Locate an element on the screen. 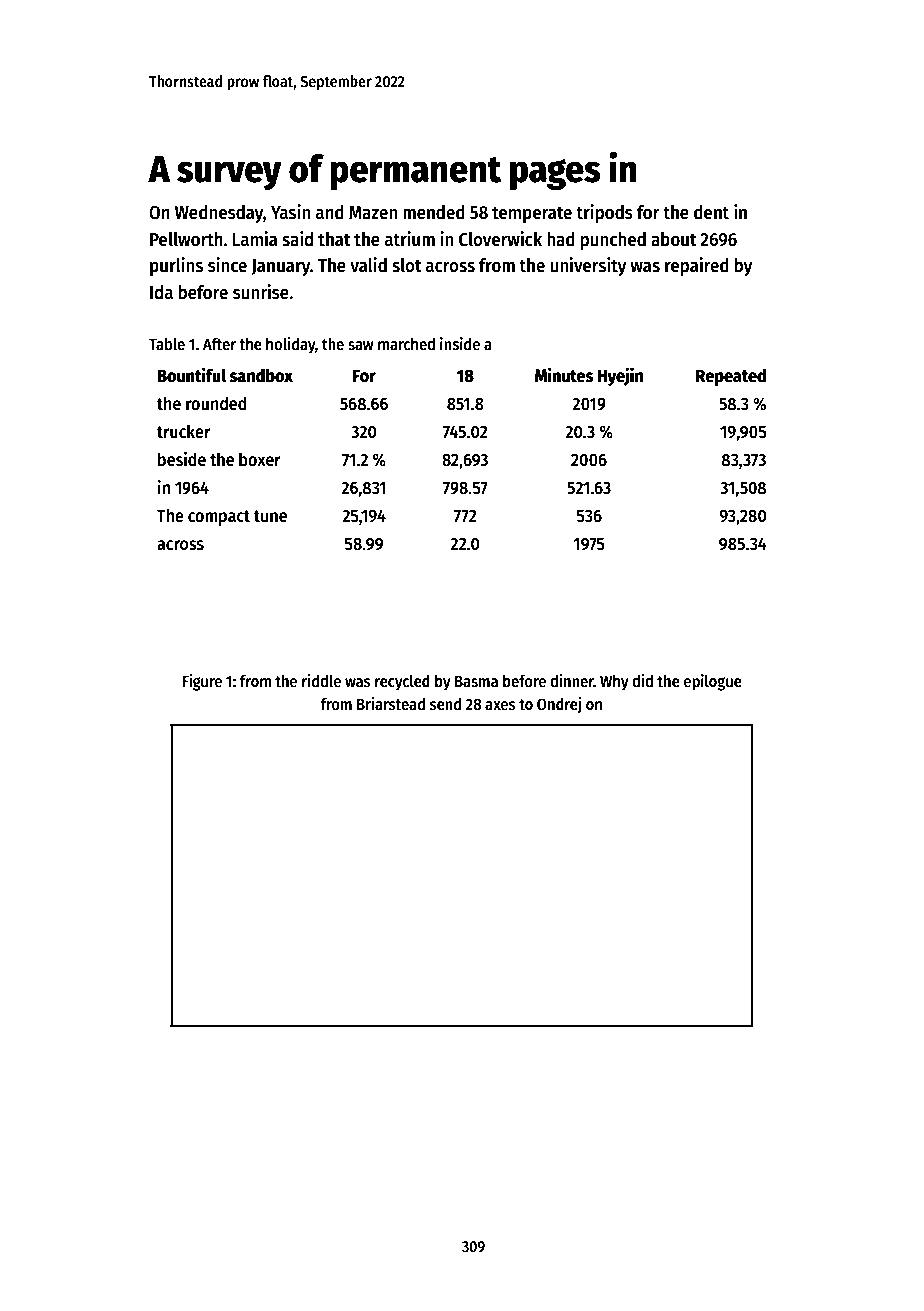 This screenshot has height=1311, width=924. compact is located at coordinates (219, 518).
